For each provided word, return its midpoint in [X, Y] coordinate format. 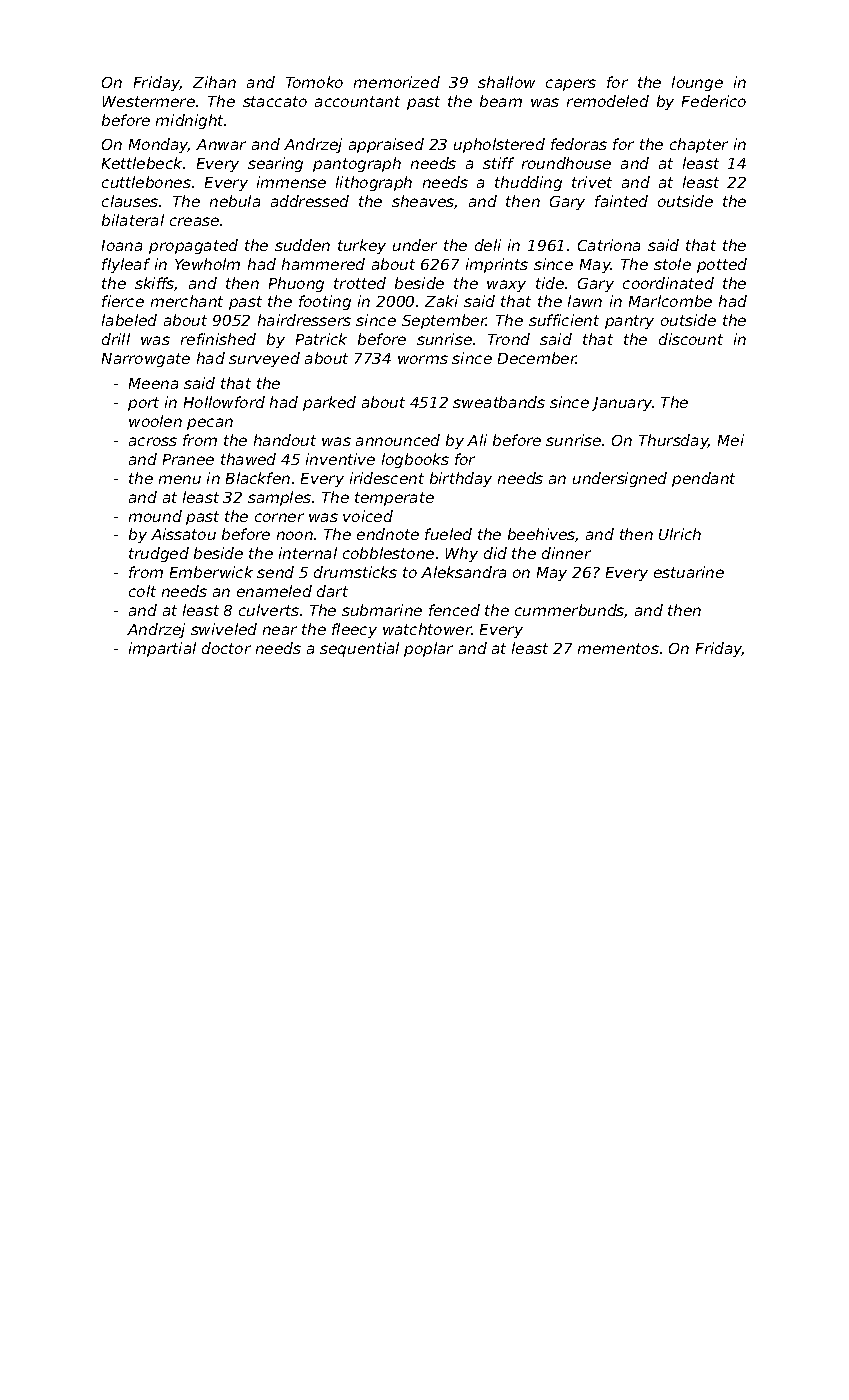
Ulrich [680, 534]
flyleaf [126, 265]
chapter [699, 145]
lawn [585, 301]
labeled [129, 320]
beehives [542, 535]
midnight [190, 121]
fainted [621, 201]
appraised [386, 145]
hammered [323, 264]
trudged [159, 554]
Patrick [321, 339]
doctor [226, 648]
